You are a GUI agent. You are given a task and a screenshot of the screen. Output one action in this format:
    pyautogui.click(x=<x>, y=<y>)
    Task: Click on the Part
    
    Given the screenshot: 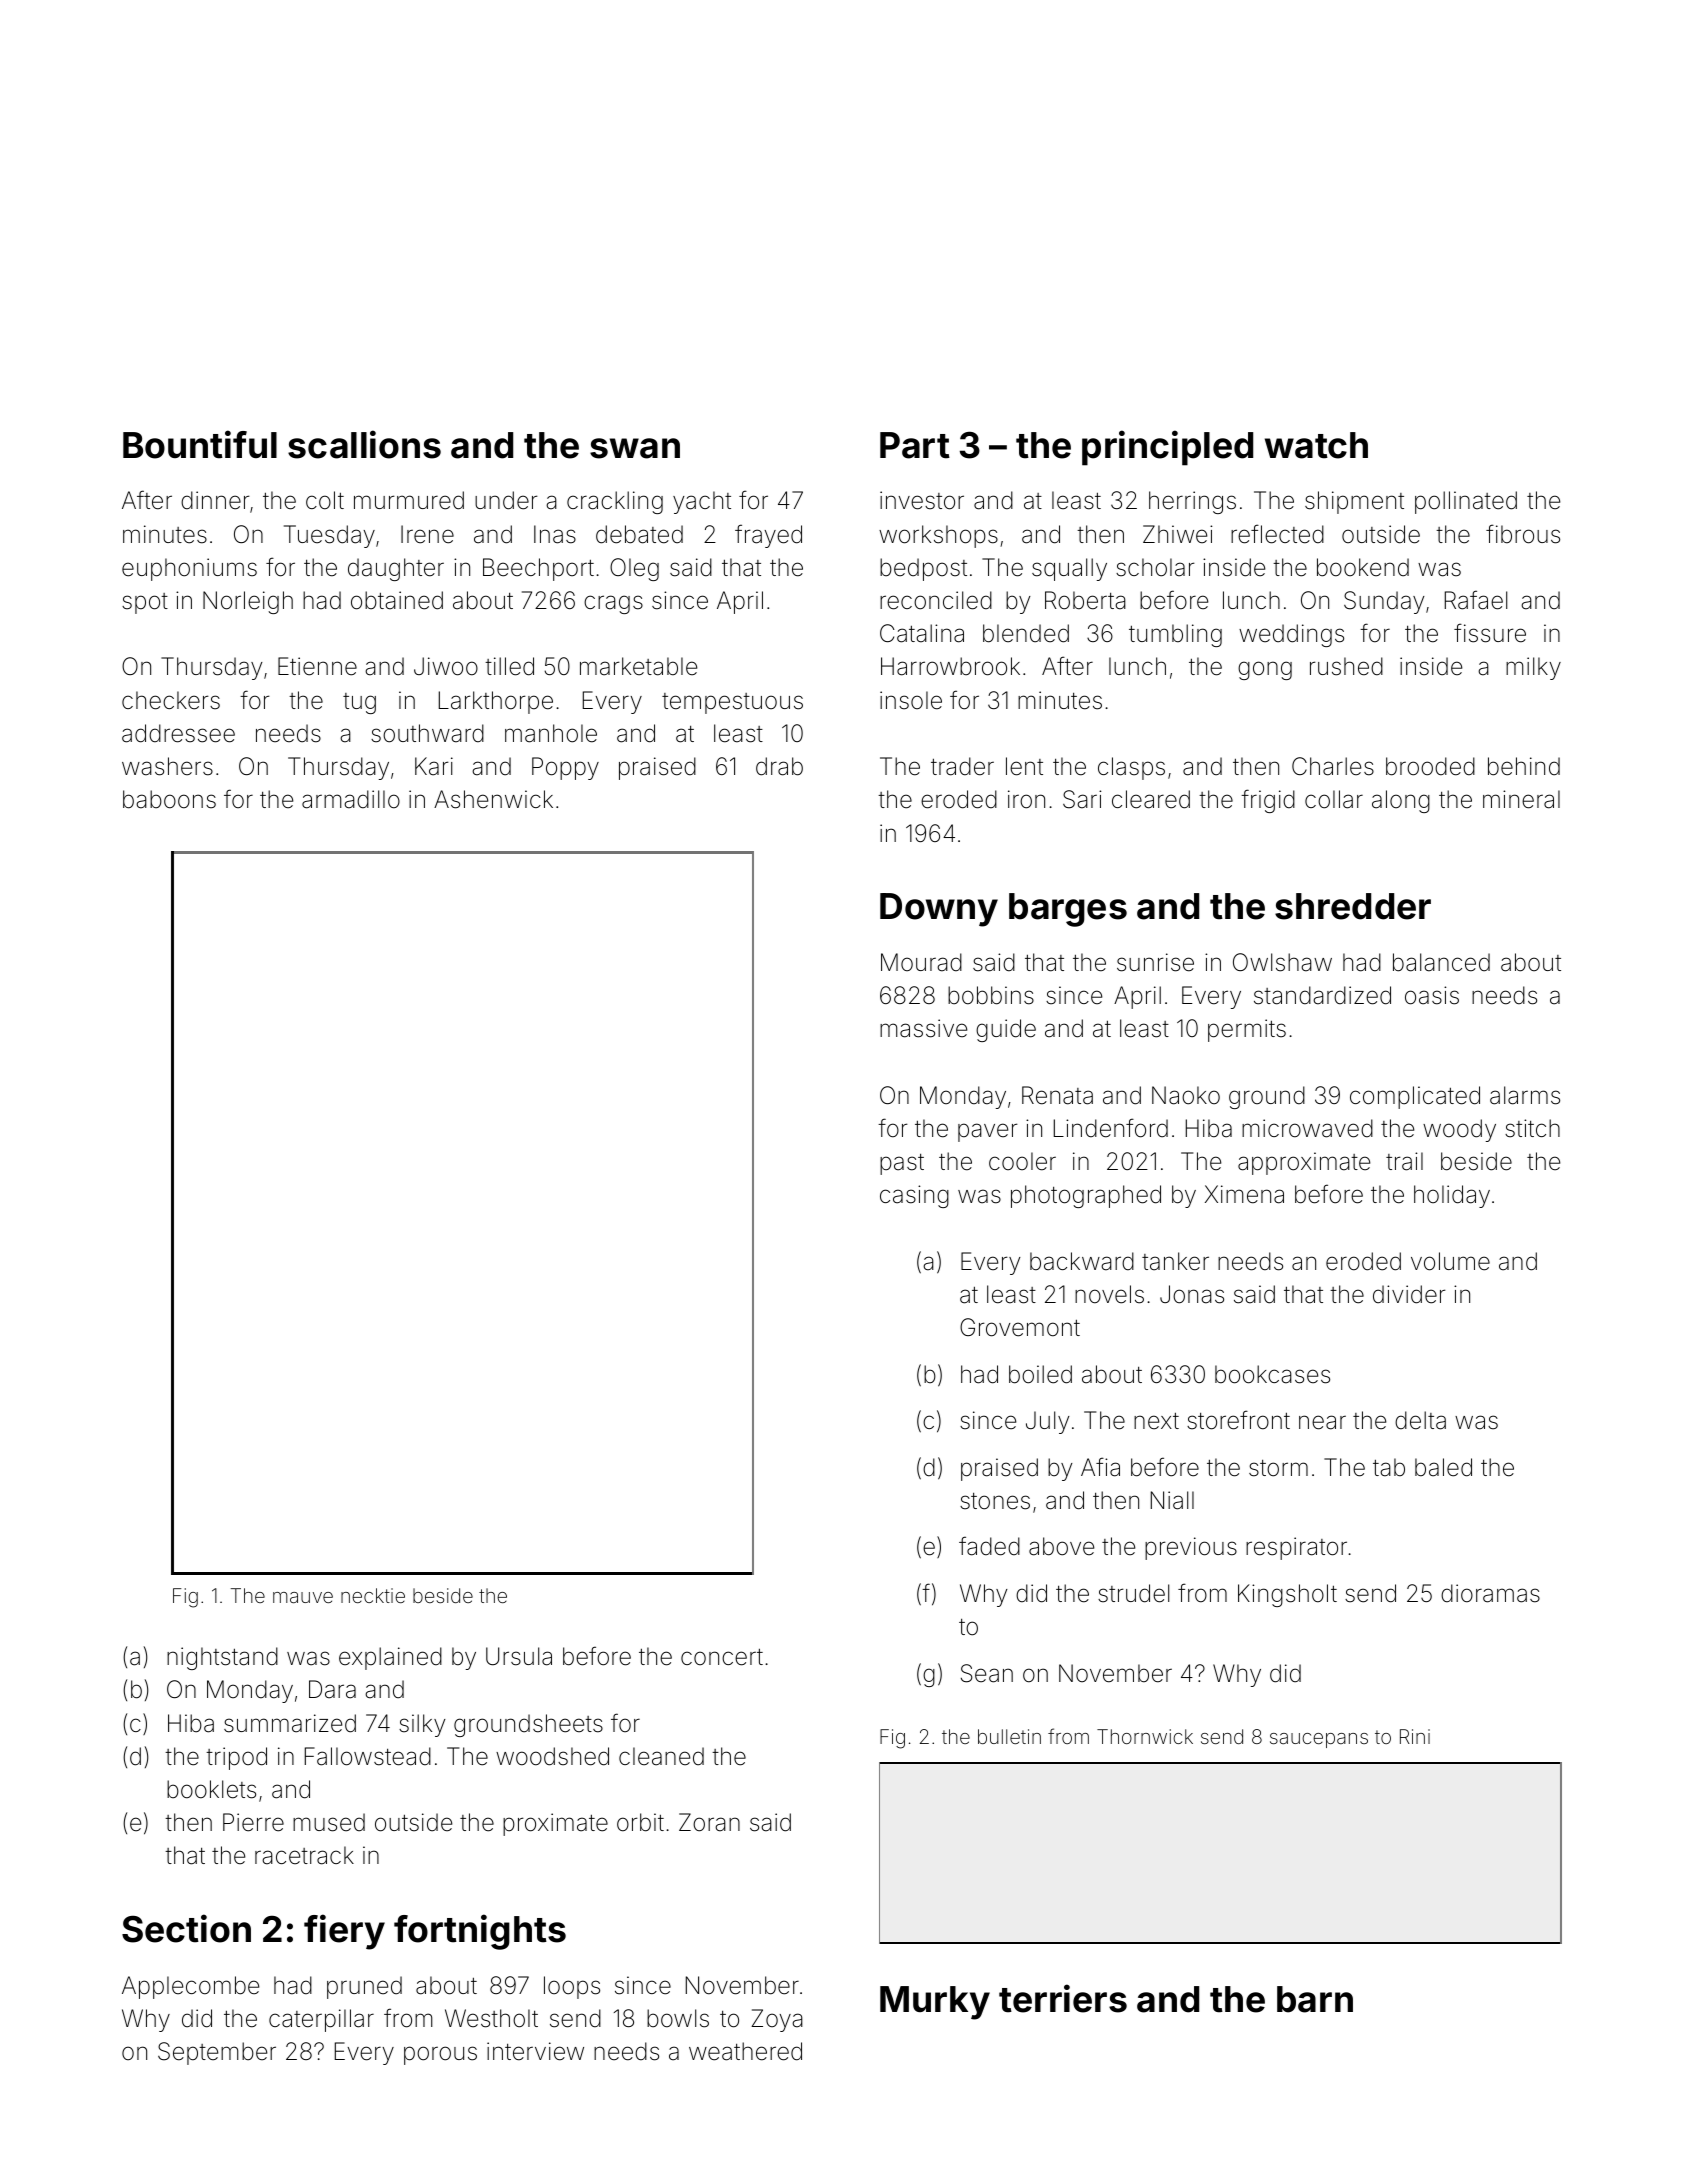 What is the action you would take?
    pyautogui.click(x=915, y=445)
